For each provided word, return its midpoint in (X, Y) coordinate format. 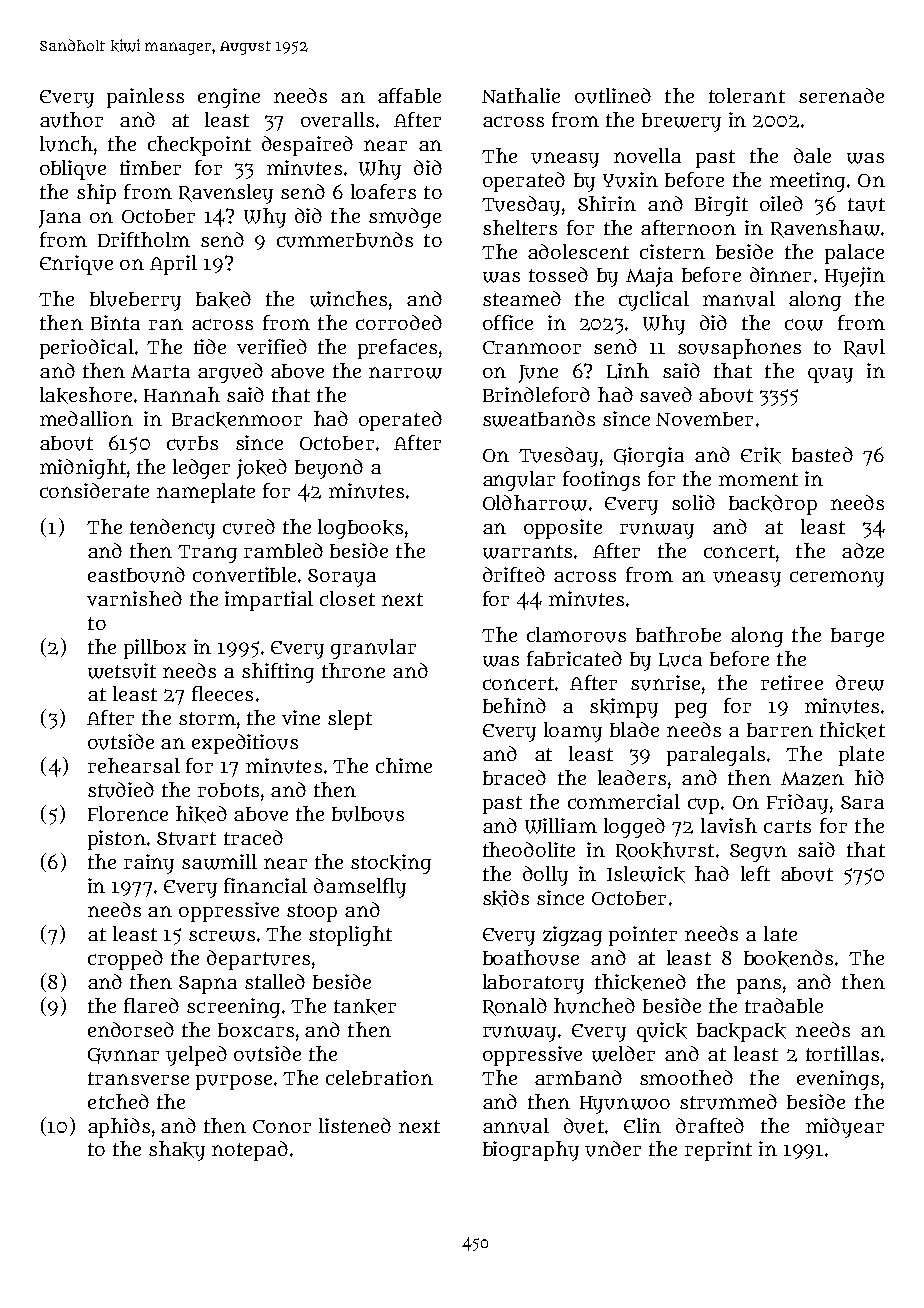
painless (145, 98)
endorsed (131, 1029)
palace (854, 254)
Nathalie (521, 95)
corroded (399, 322)
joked (262, 469)
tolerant (747, 95)
